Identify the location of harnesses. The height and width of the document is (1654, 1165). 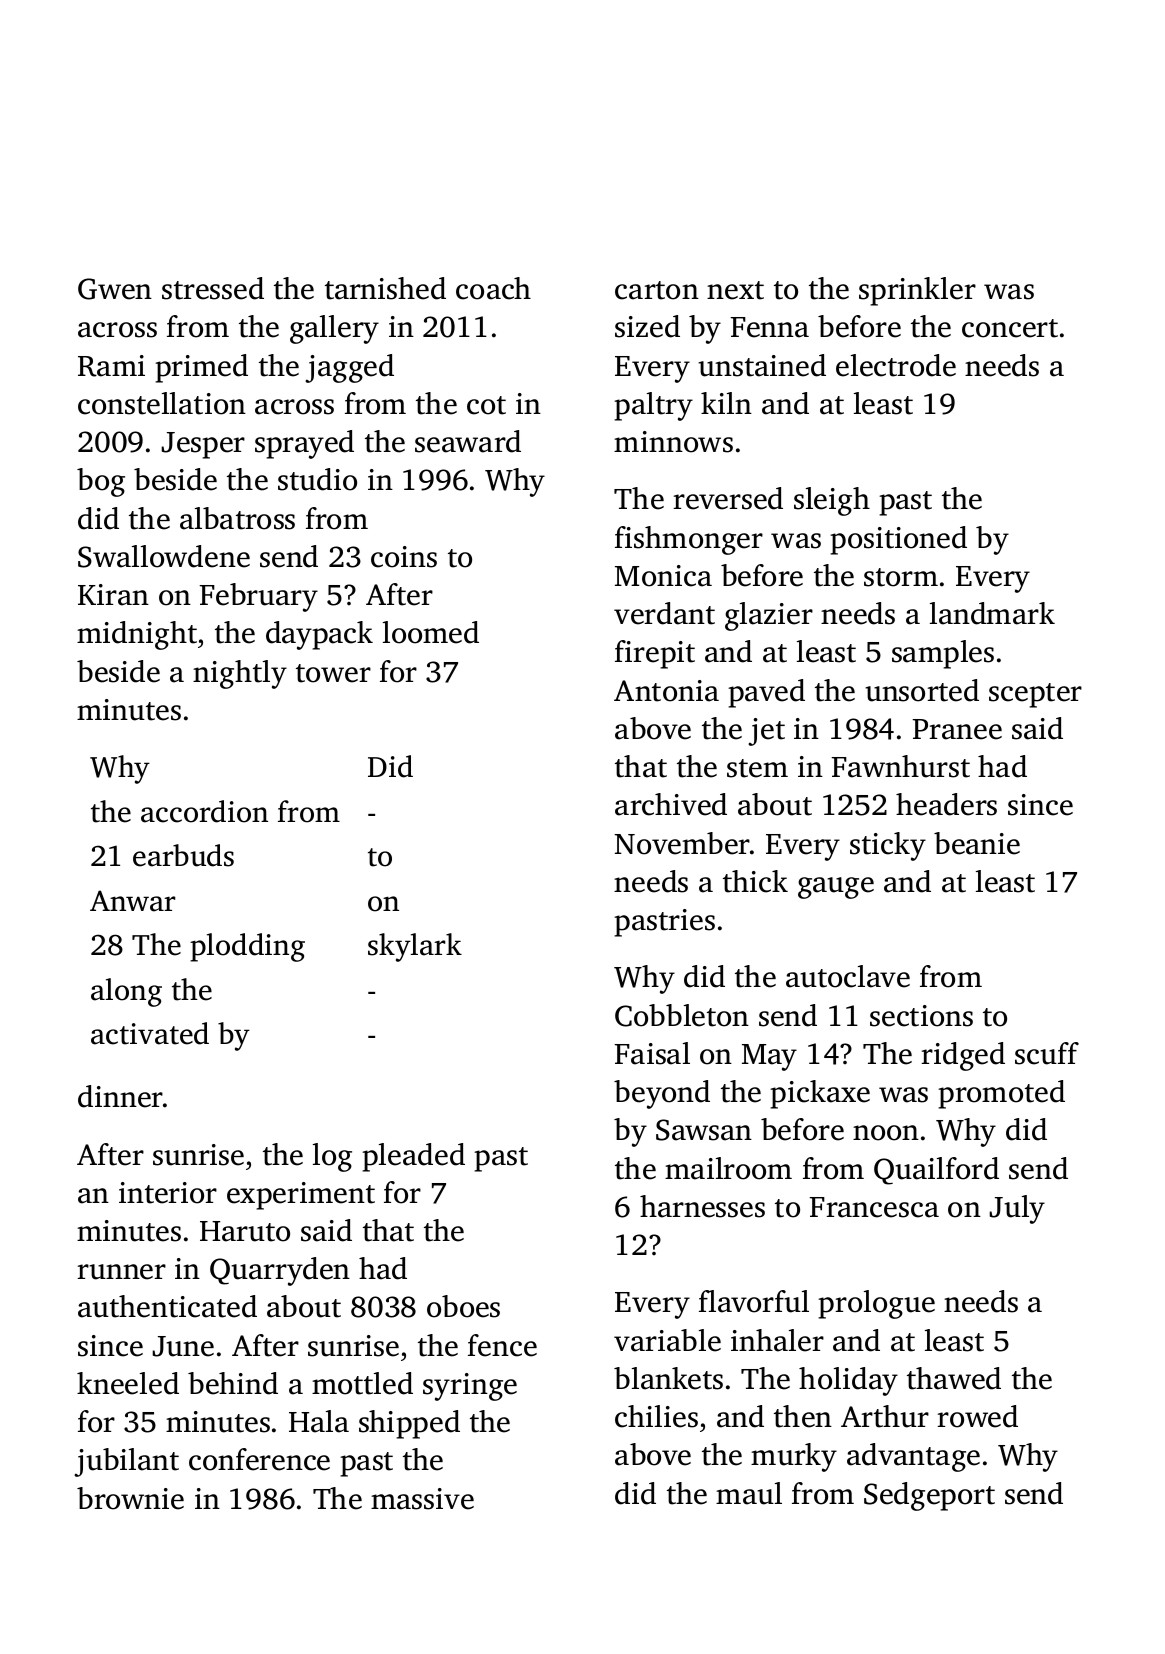
(702, 1206).
